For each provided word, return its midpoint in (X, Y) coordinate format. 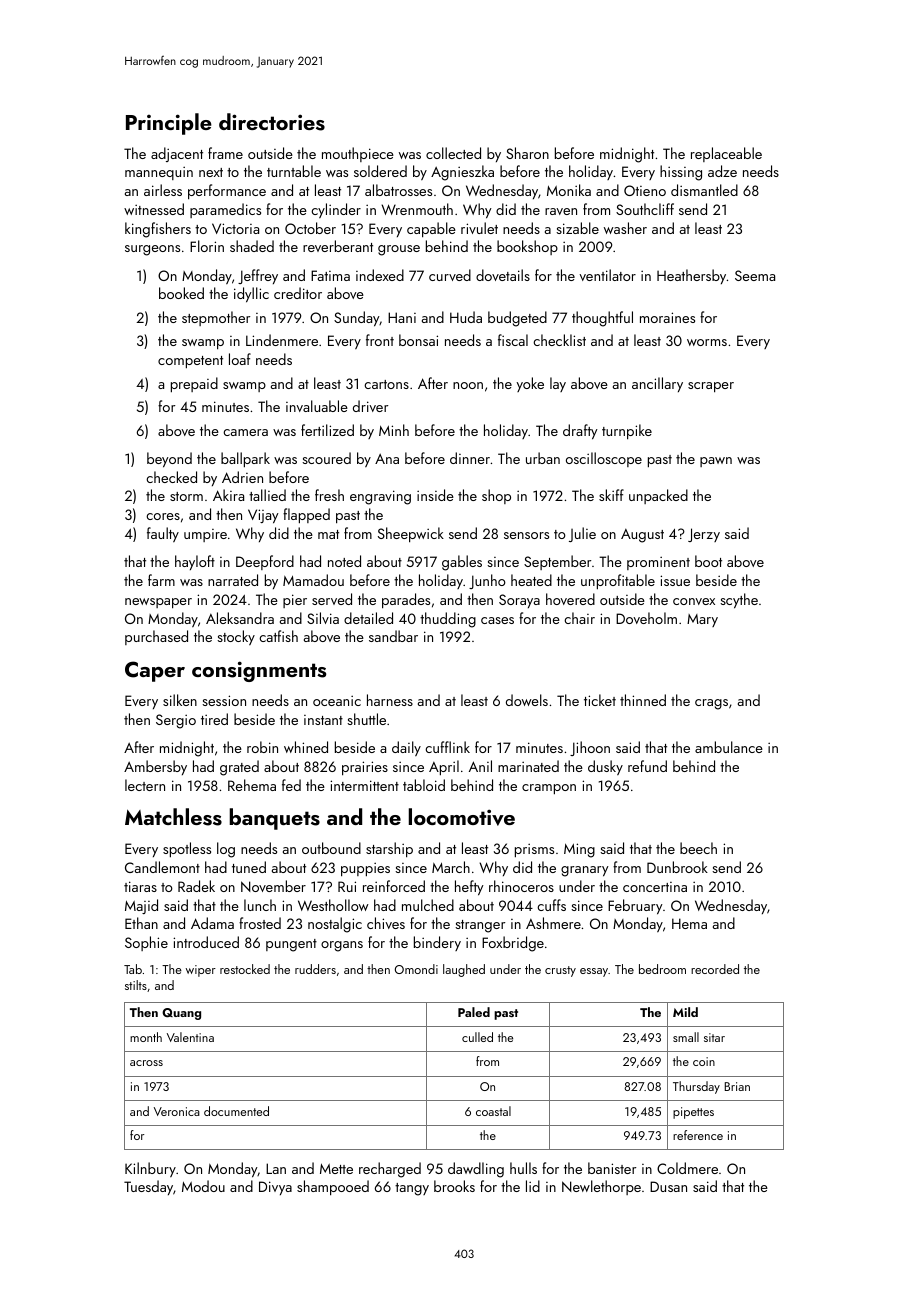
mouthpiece (358, 154)
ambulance (729, 747)
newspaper (158, 603)
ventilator (607, 275)
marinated (528, 766)
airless (163, 190)
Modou (203, 1186)
